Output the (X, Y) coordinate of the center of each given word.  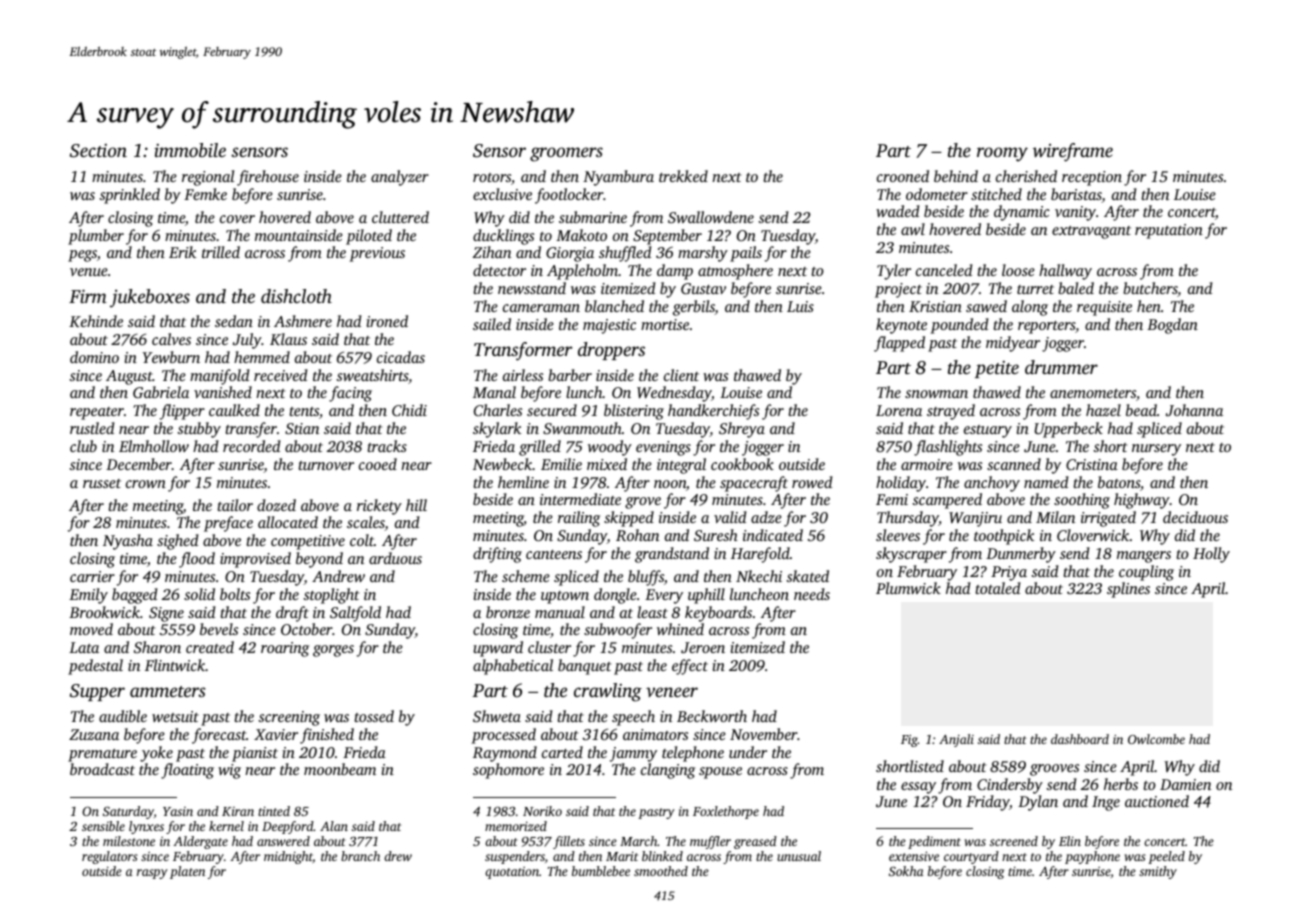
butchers (1150, 289)
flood (197, 560)
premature (102, 755)
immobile (190, 150)
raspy (152, 874)
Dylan (1038, 803)
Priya (1009, 573)
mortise (665, 324)
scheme (526, 576)
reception (1092, 178)
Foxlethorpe (726, 812)
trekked (683, 176)
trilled (221, 252)
